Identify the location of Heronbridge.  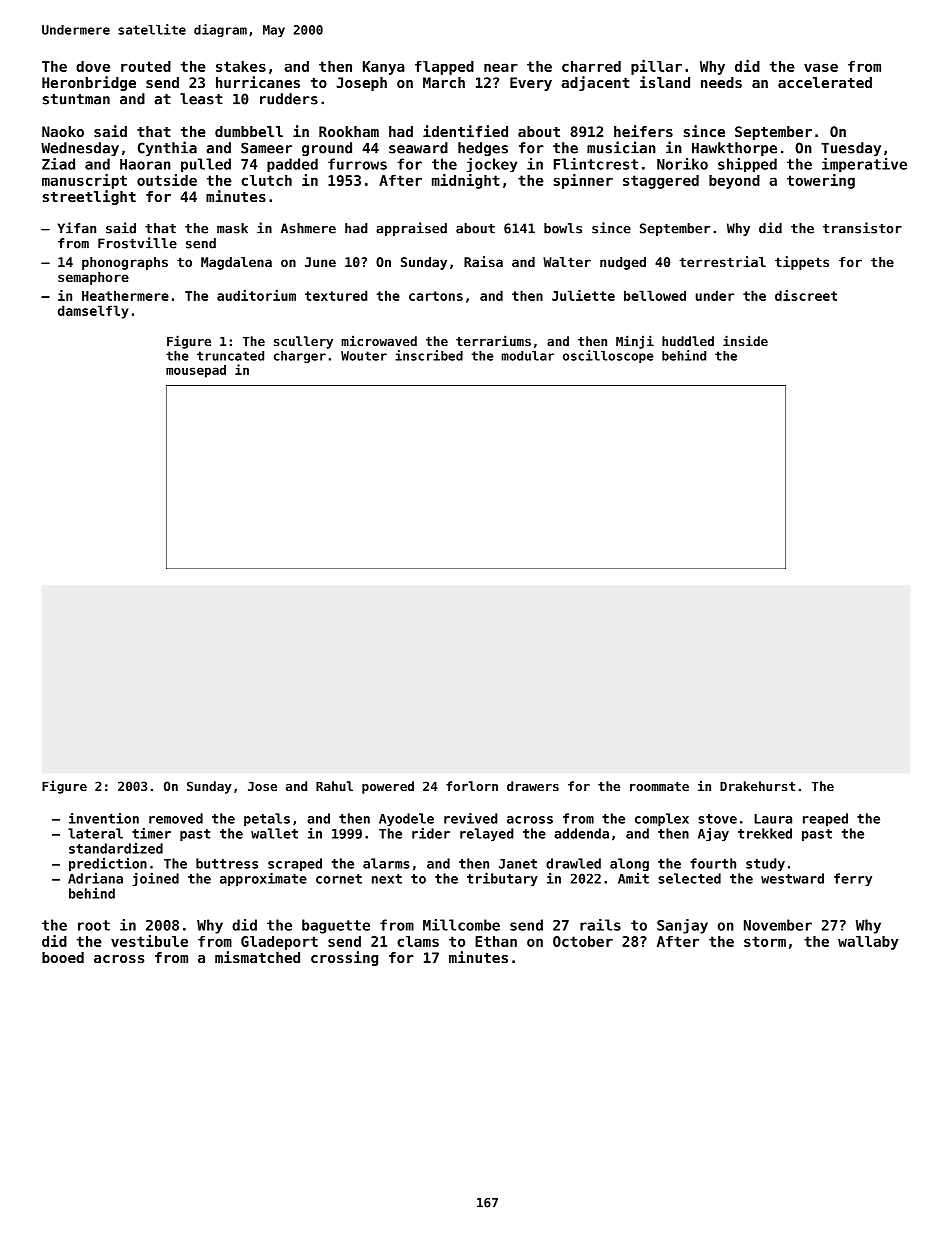
(89, 83).
